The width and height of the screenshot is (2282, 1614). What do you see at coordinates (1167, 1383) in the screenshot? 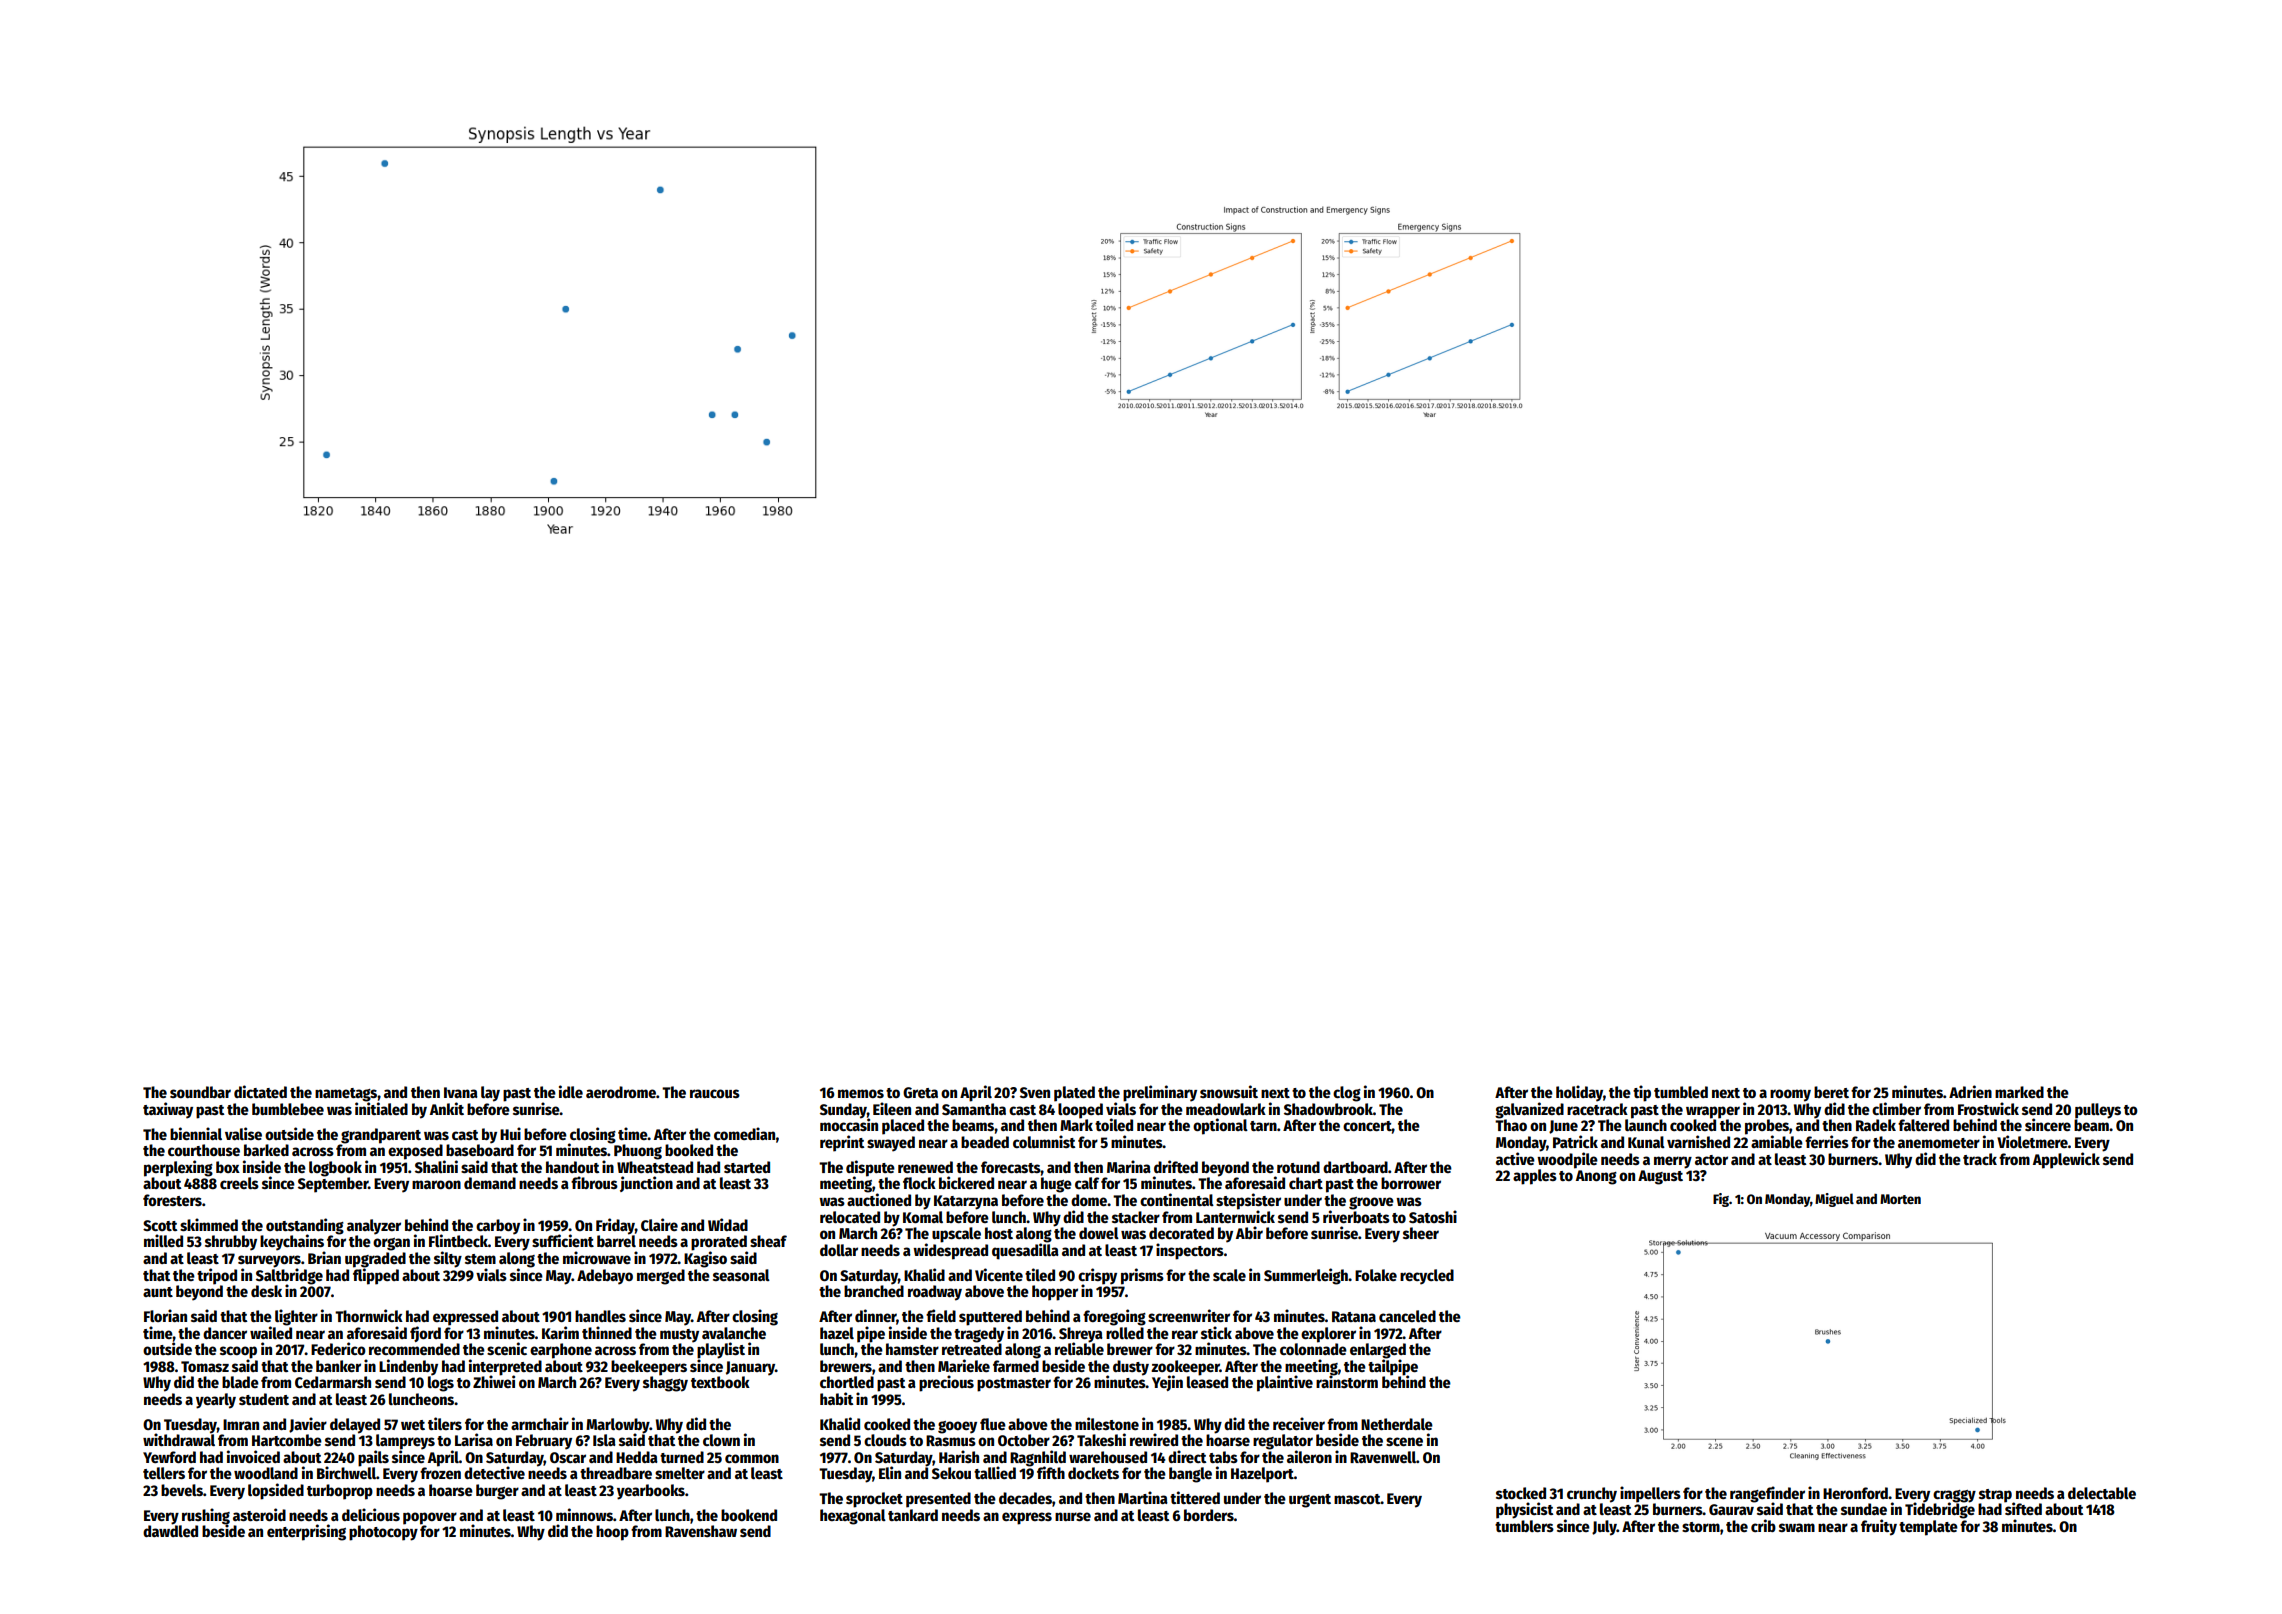
I see `Yejin` at bounding box center [1167, 1383].
